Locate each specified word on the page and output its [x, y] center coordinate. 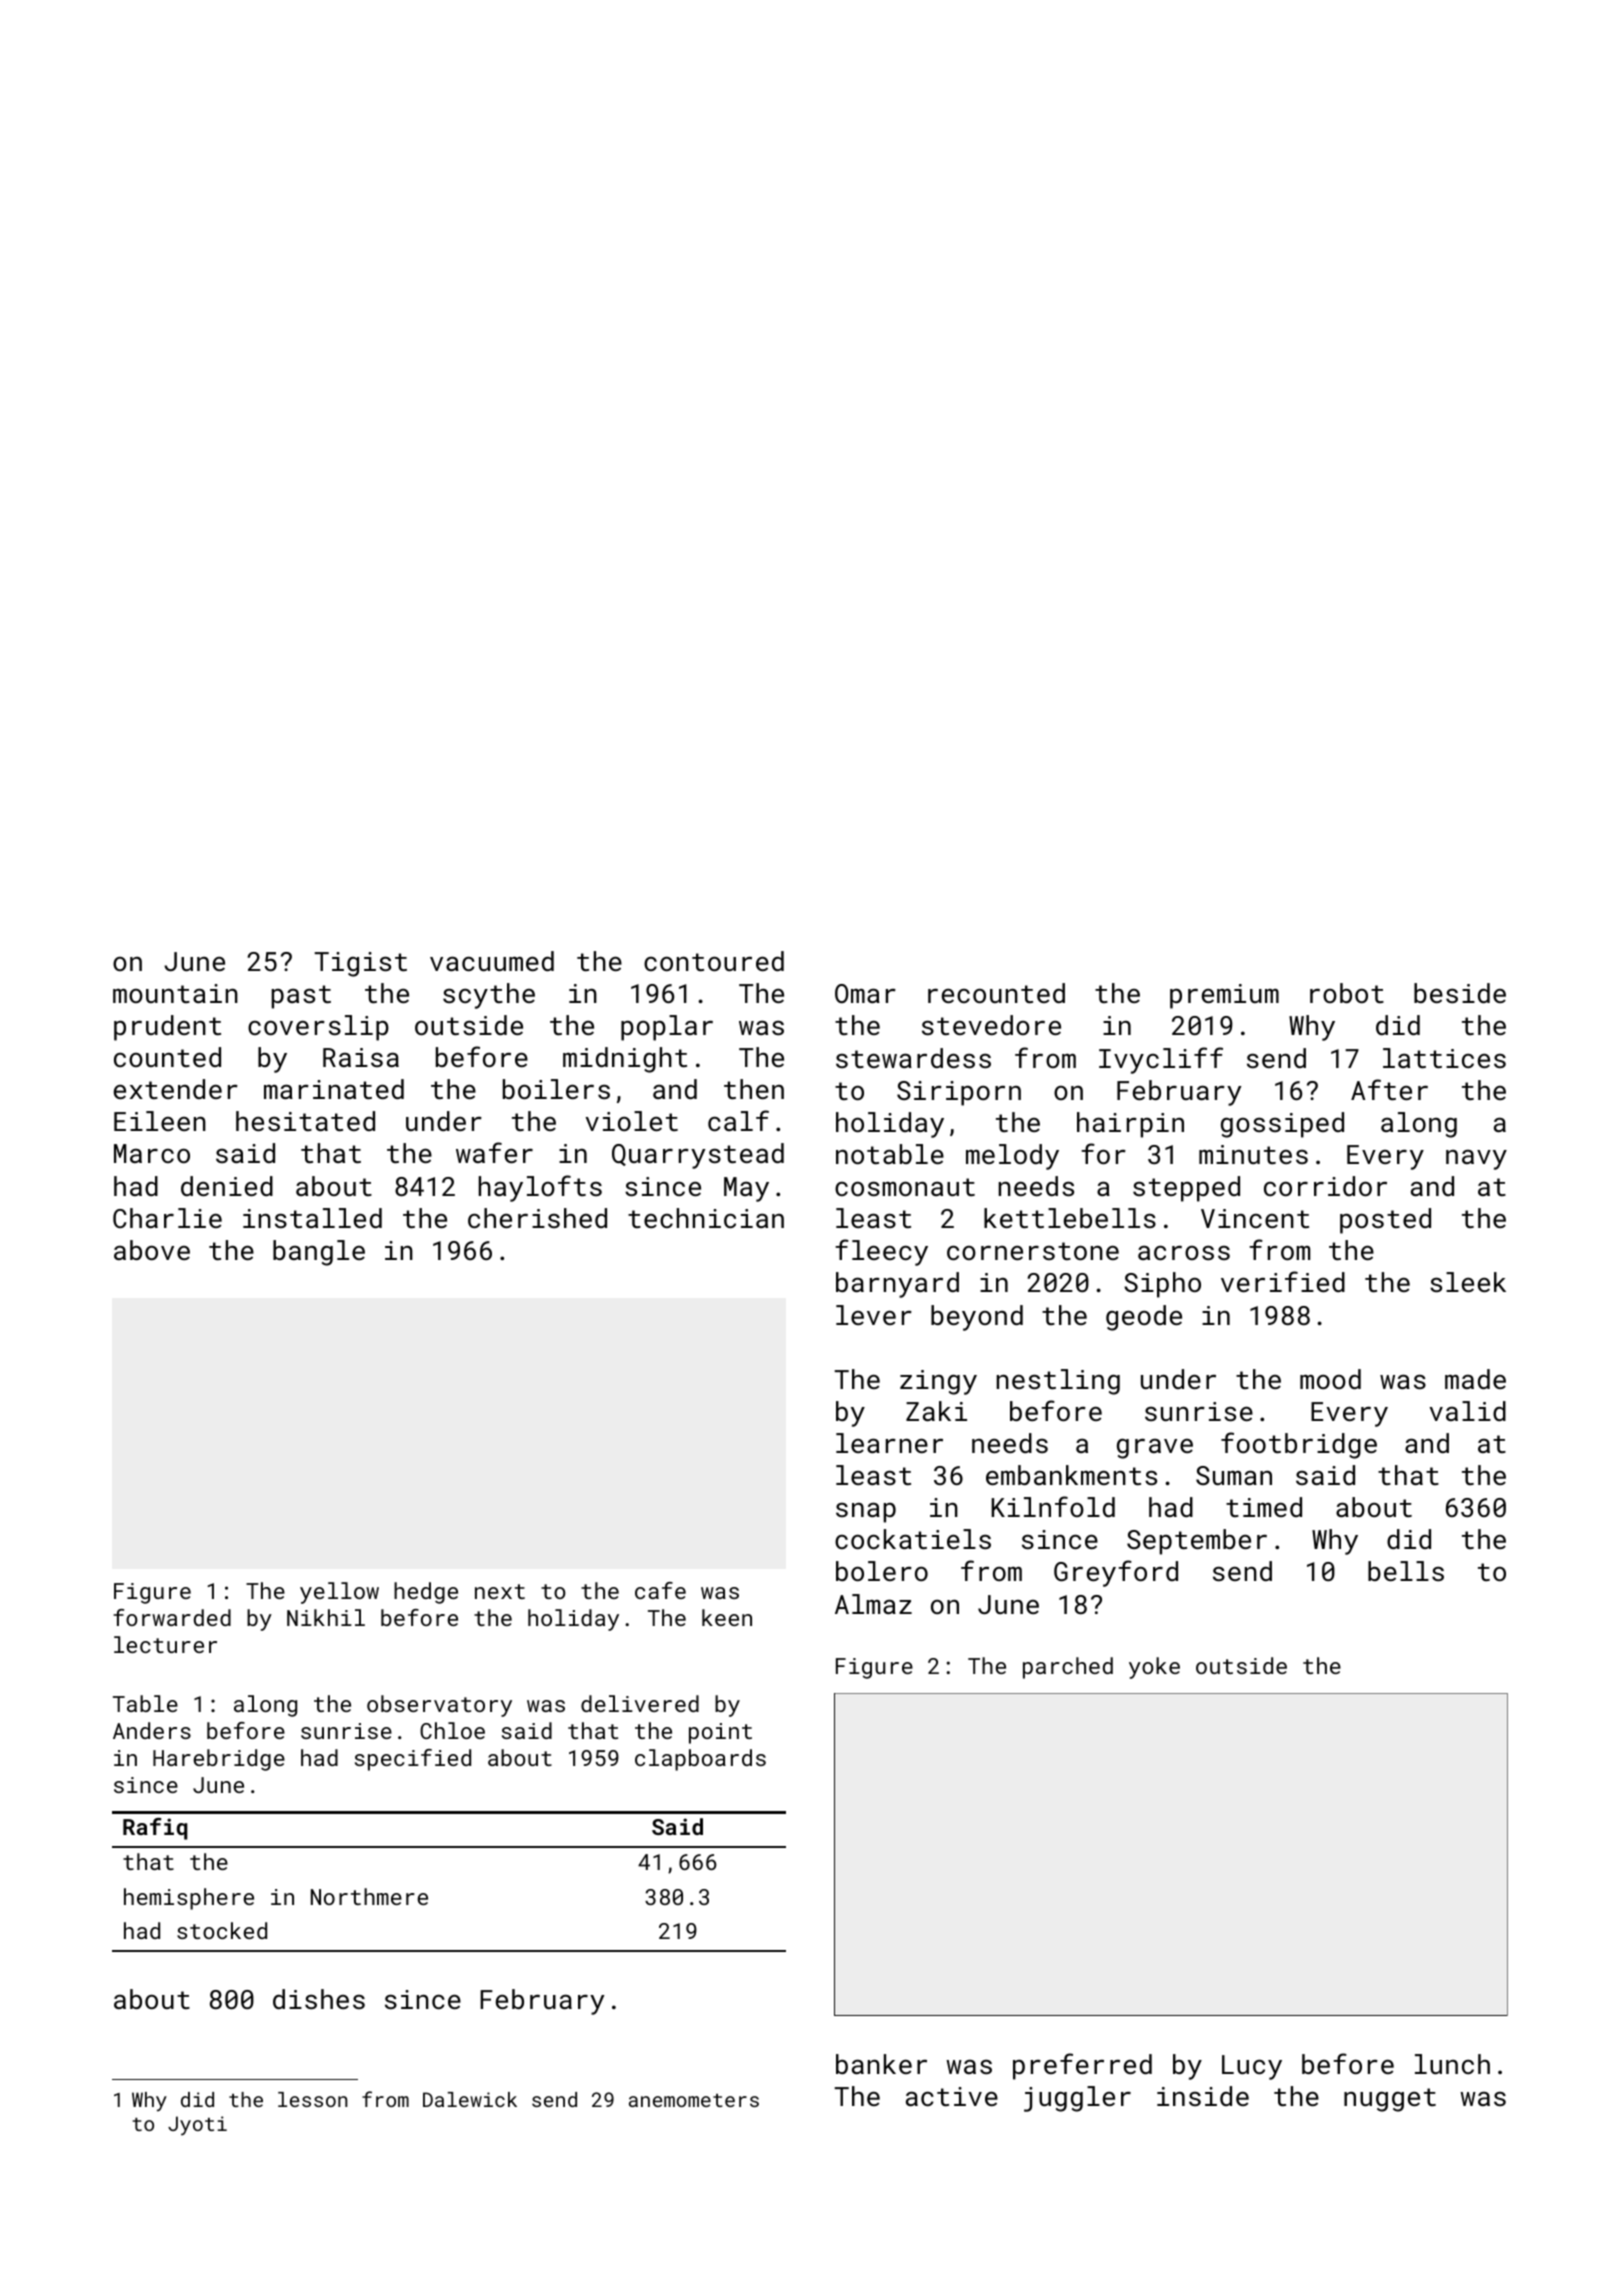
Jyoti [197, 2125]
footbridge [1299, 1445]
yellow [339, 1593]
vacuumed [492, 961]
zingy [938, 1382]
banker [881, 2064]
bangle [319, 1253]
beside [1460, 993]
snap [866, 1512]
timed [1264, 1507]
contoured [714, 961]
